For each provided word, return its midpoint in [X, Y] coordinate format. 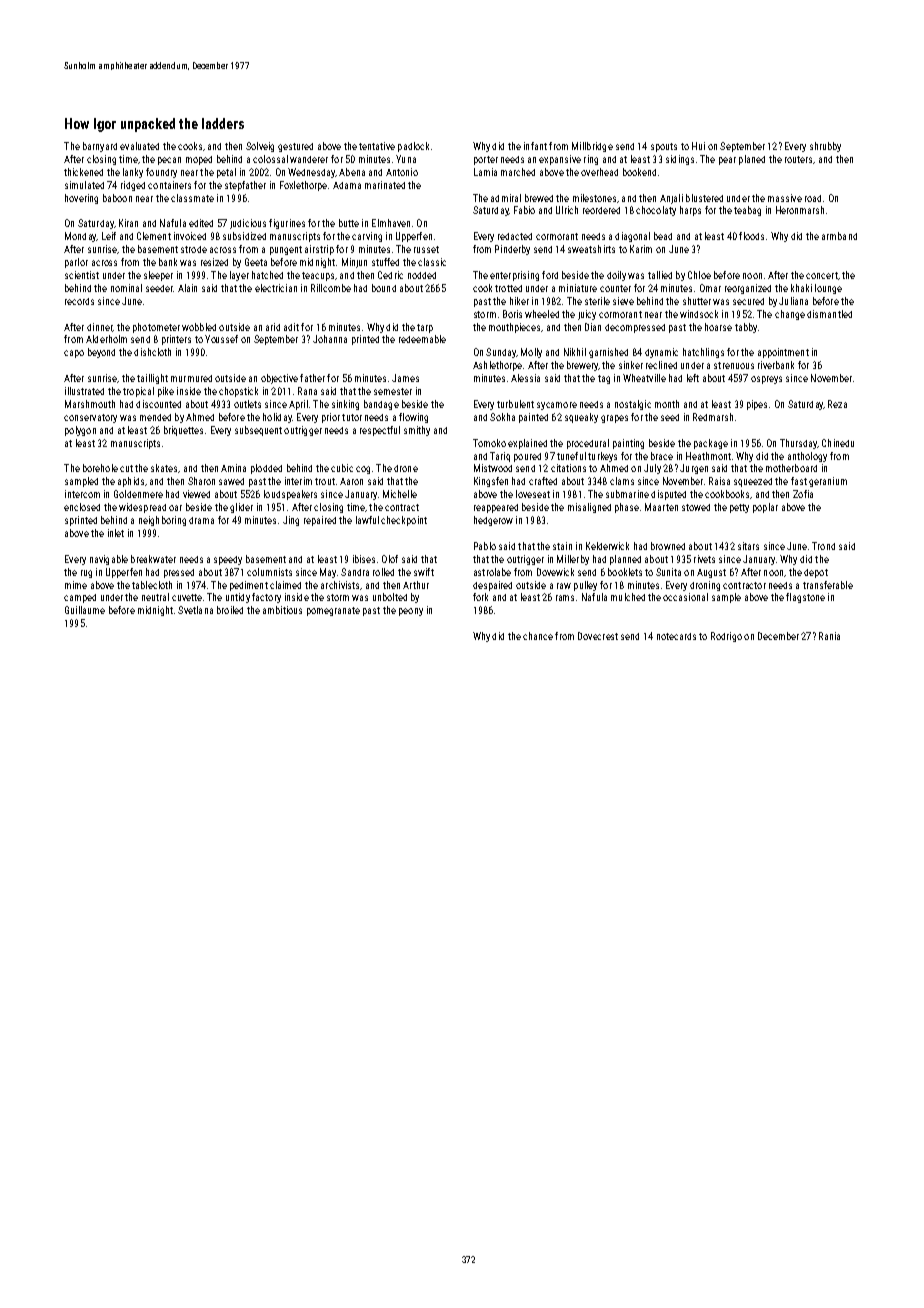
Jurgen [694, 469]
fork [480, 597]
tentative [377, 146]
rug [86, 574]
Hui [698, 146]
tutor [352, 417]
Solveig [260, 147]
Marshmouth [90, 404]
